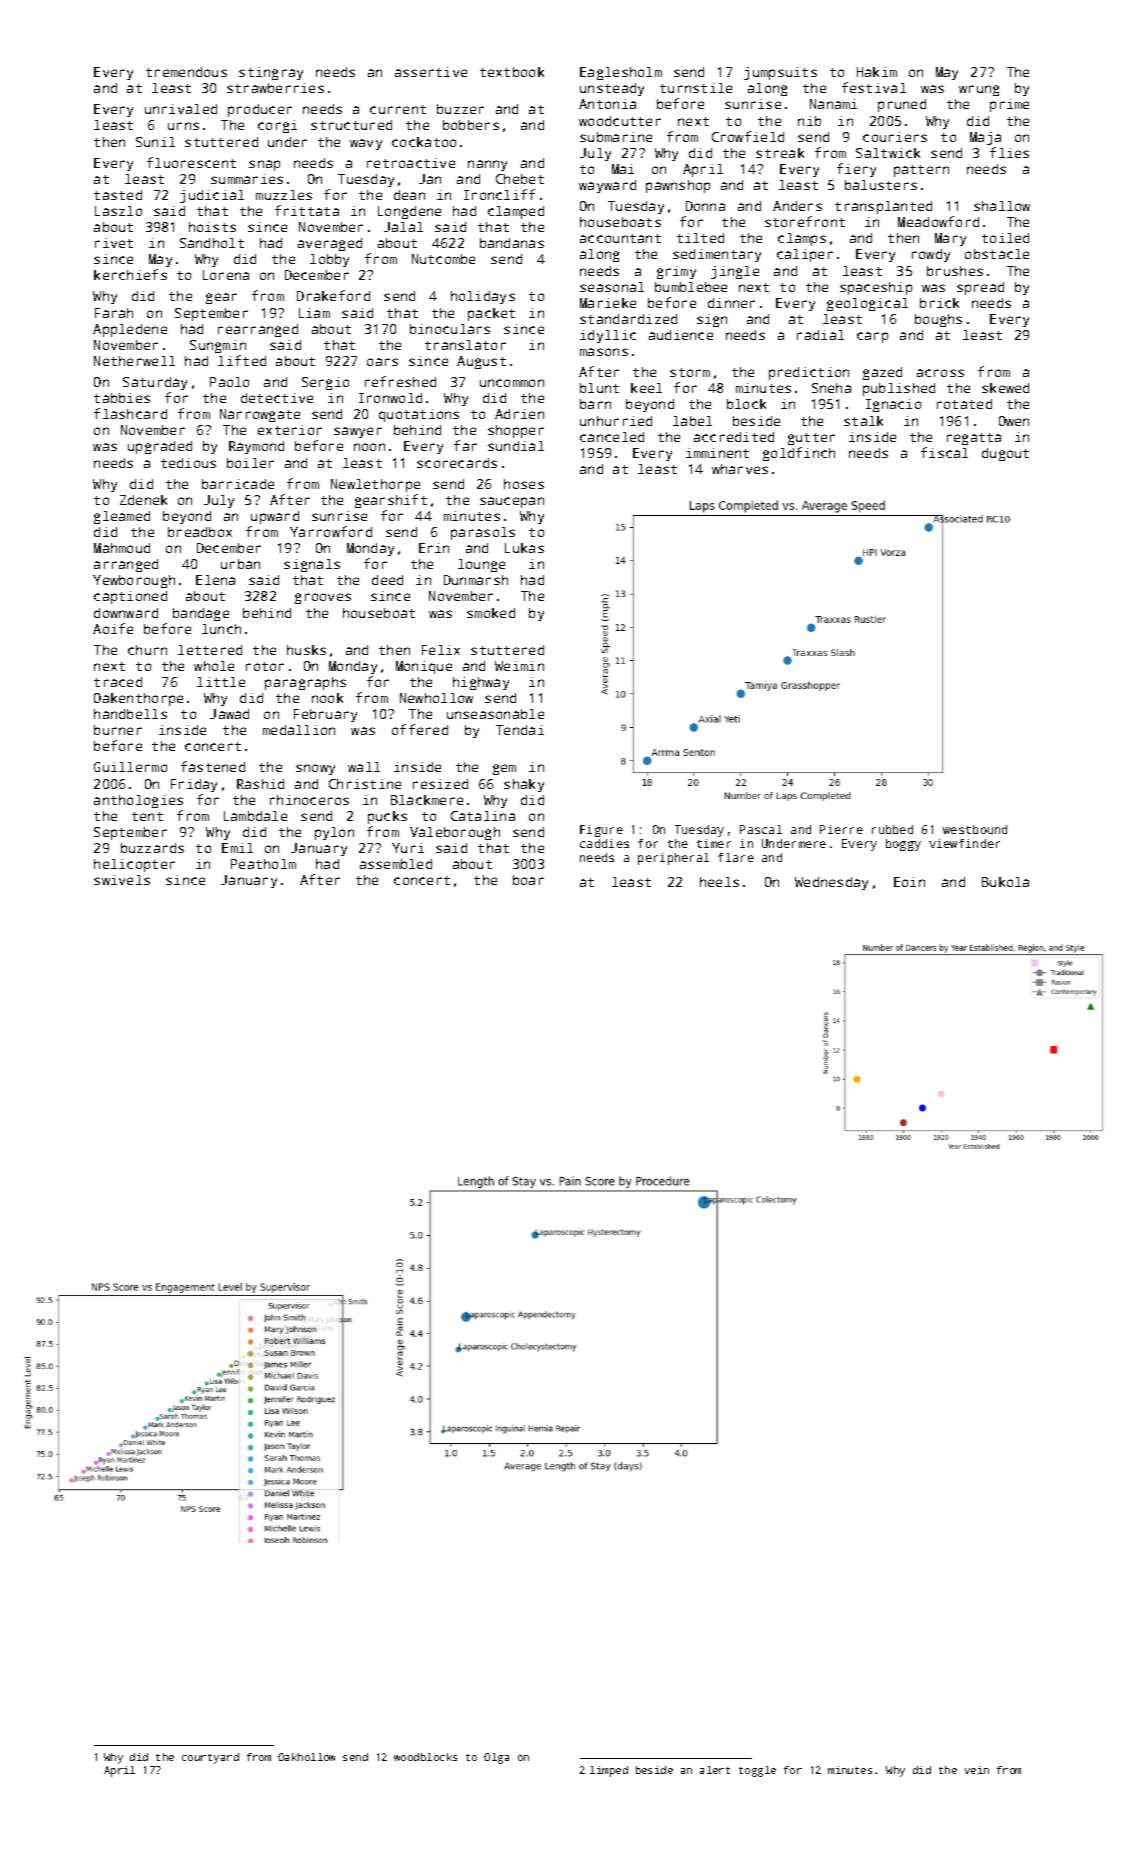 Image resolution: width=1125 pixels, height=1853 pixels. What do you see at coordinates (130, 413) in the screenshot?
I see `flashcard` at bounding box center [130, 413].
